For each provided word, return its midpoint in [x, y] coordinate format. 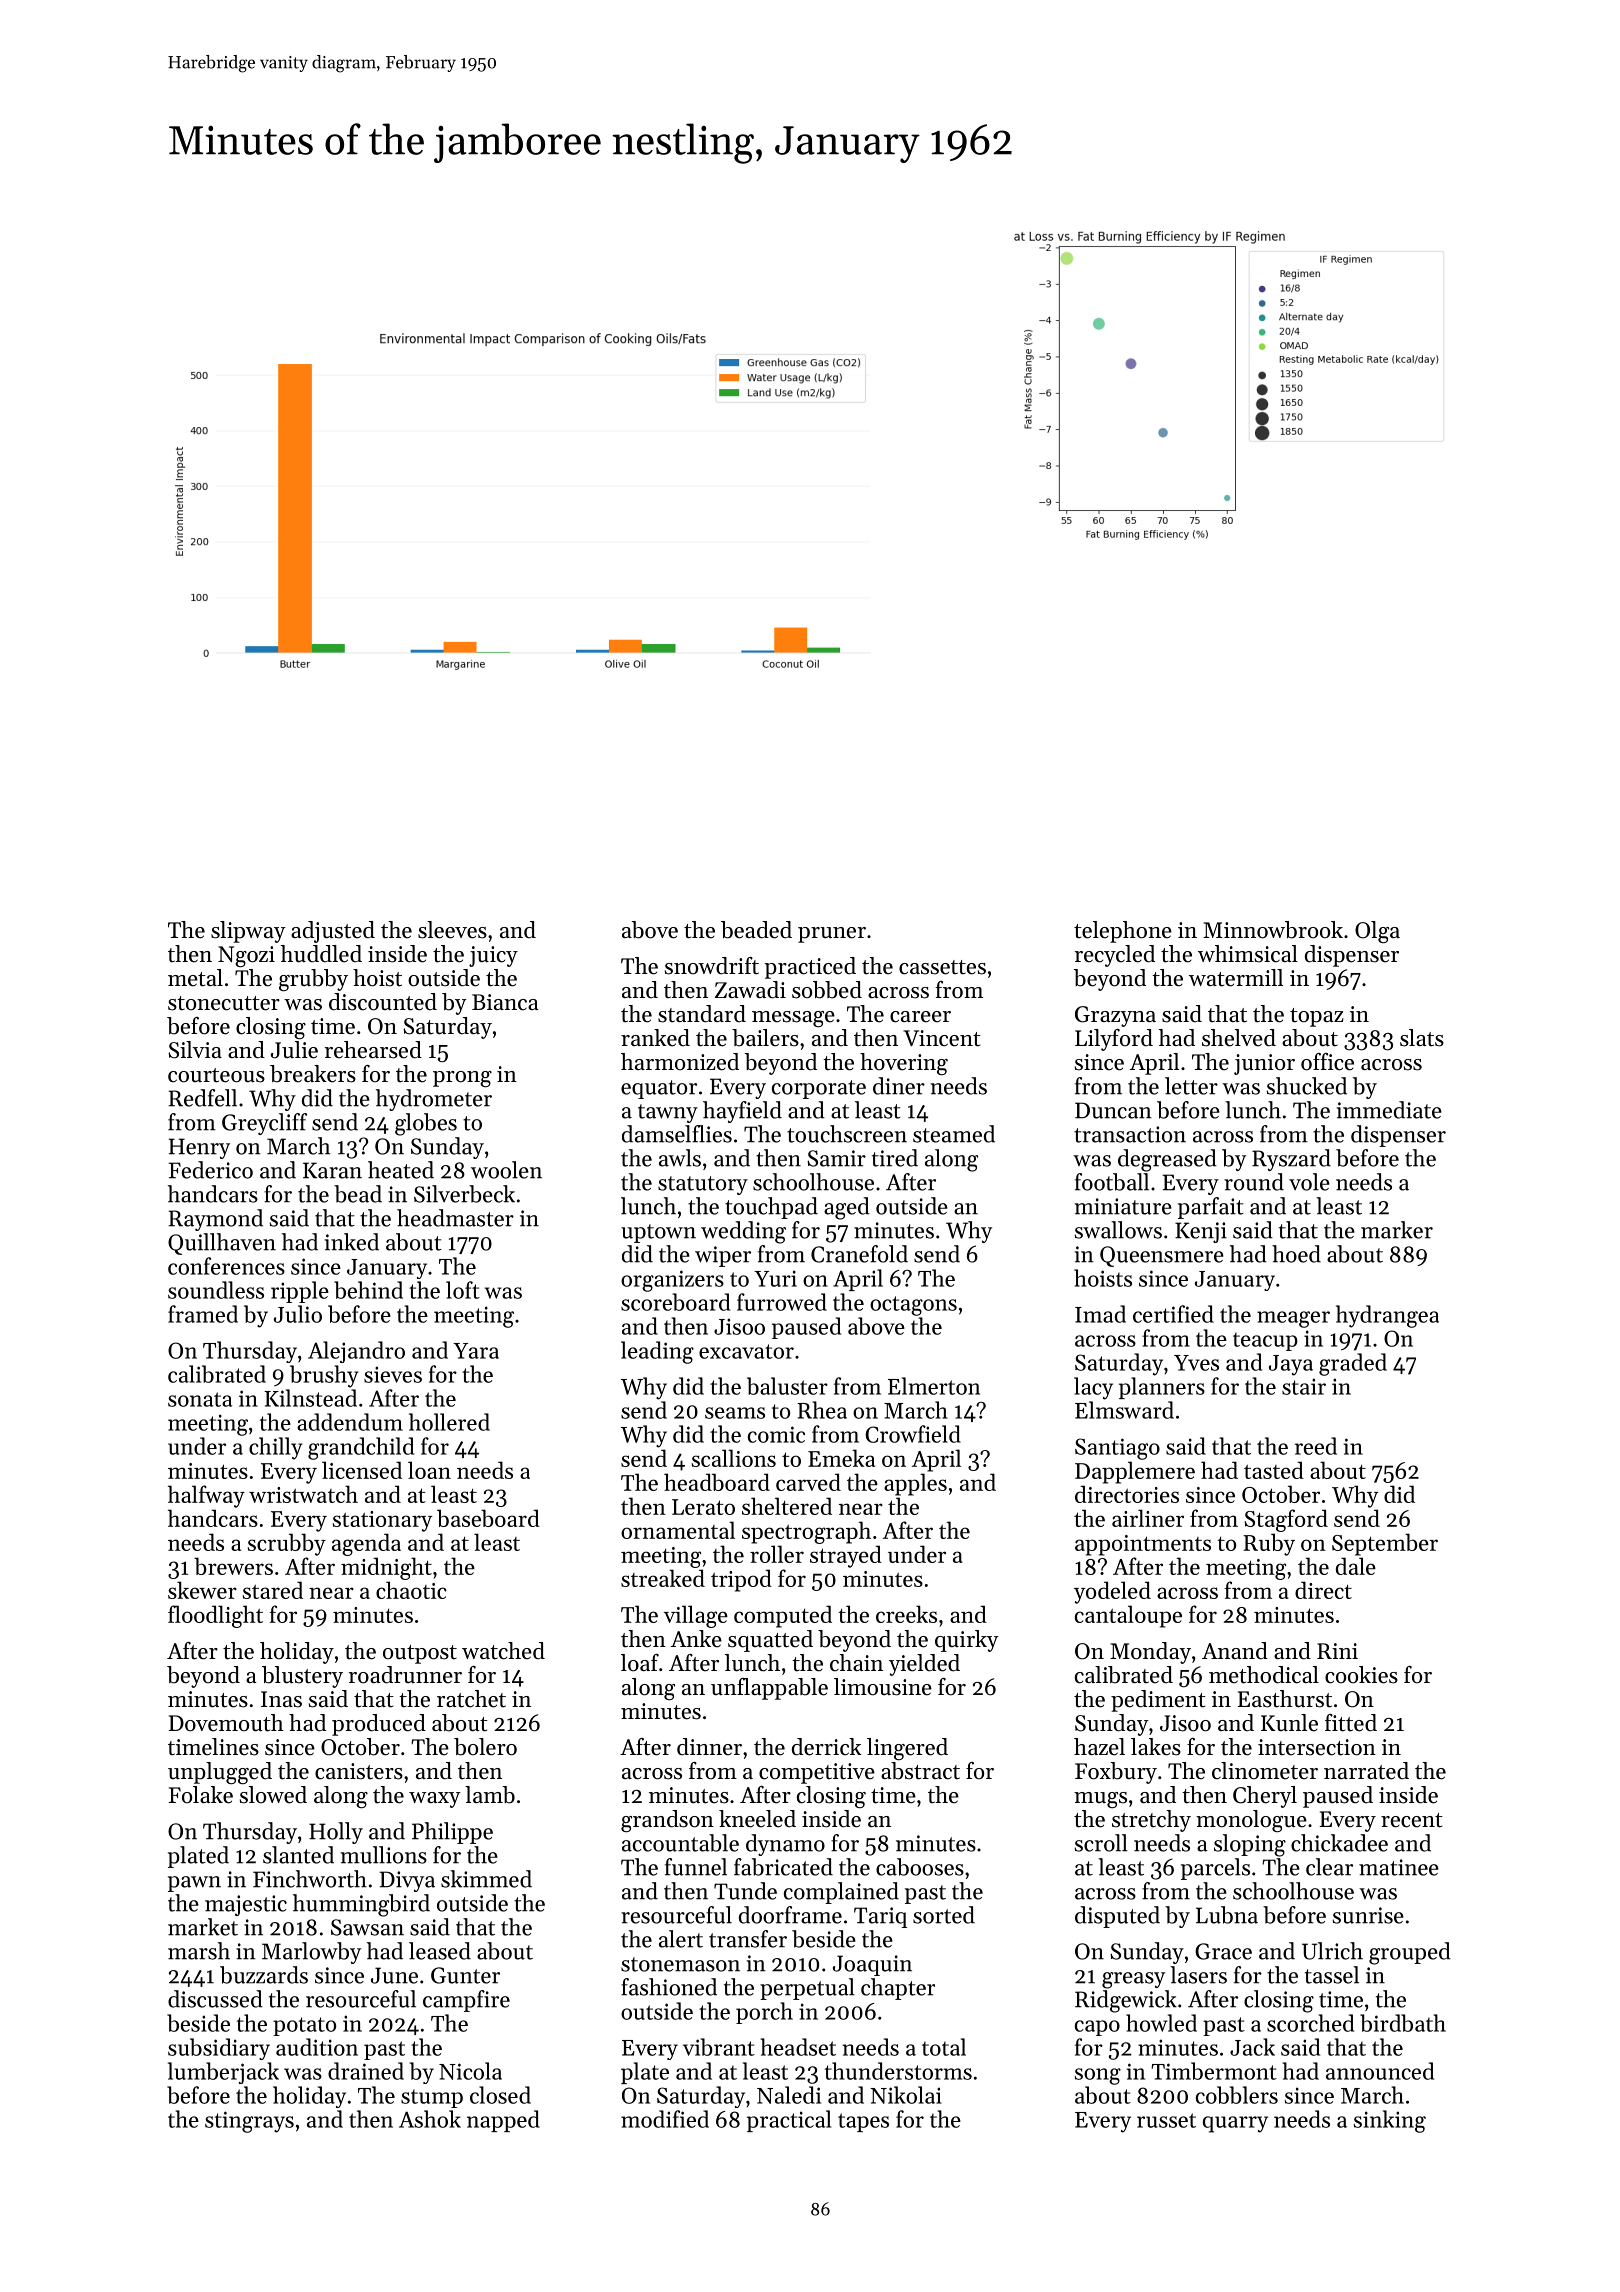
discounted [383, 1002]
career [920, 1017]
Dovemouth [226, 1723]
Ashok [430, 2119]
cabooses [920, 1867]
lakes [1156, 1747]
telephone [1123, 932]
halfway [206, 1496]
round [1254, 1182]
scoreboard [675, 1302]
